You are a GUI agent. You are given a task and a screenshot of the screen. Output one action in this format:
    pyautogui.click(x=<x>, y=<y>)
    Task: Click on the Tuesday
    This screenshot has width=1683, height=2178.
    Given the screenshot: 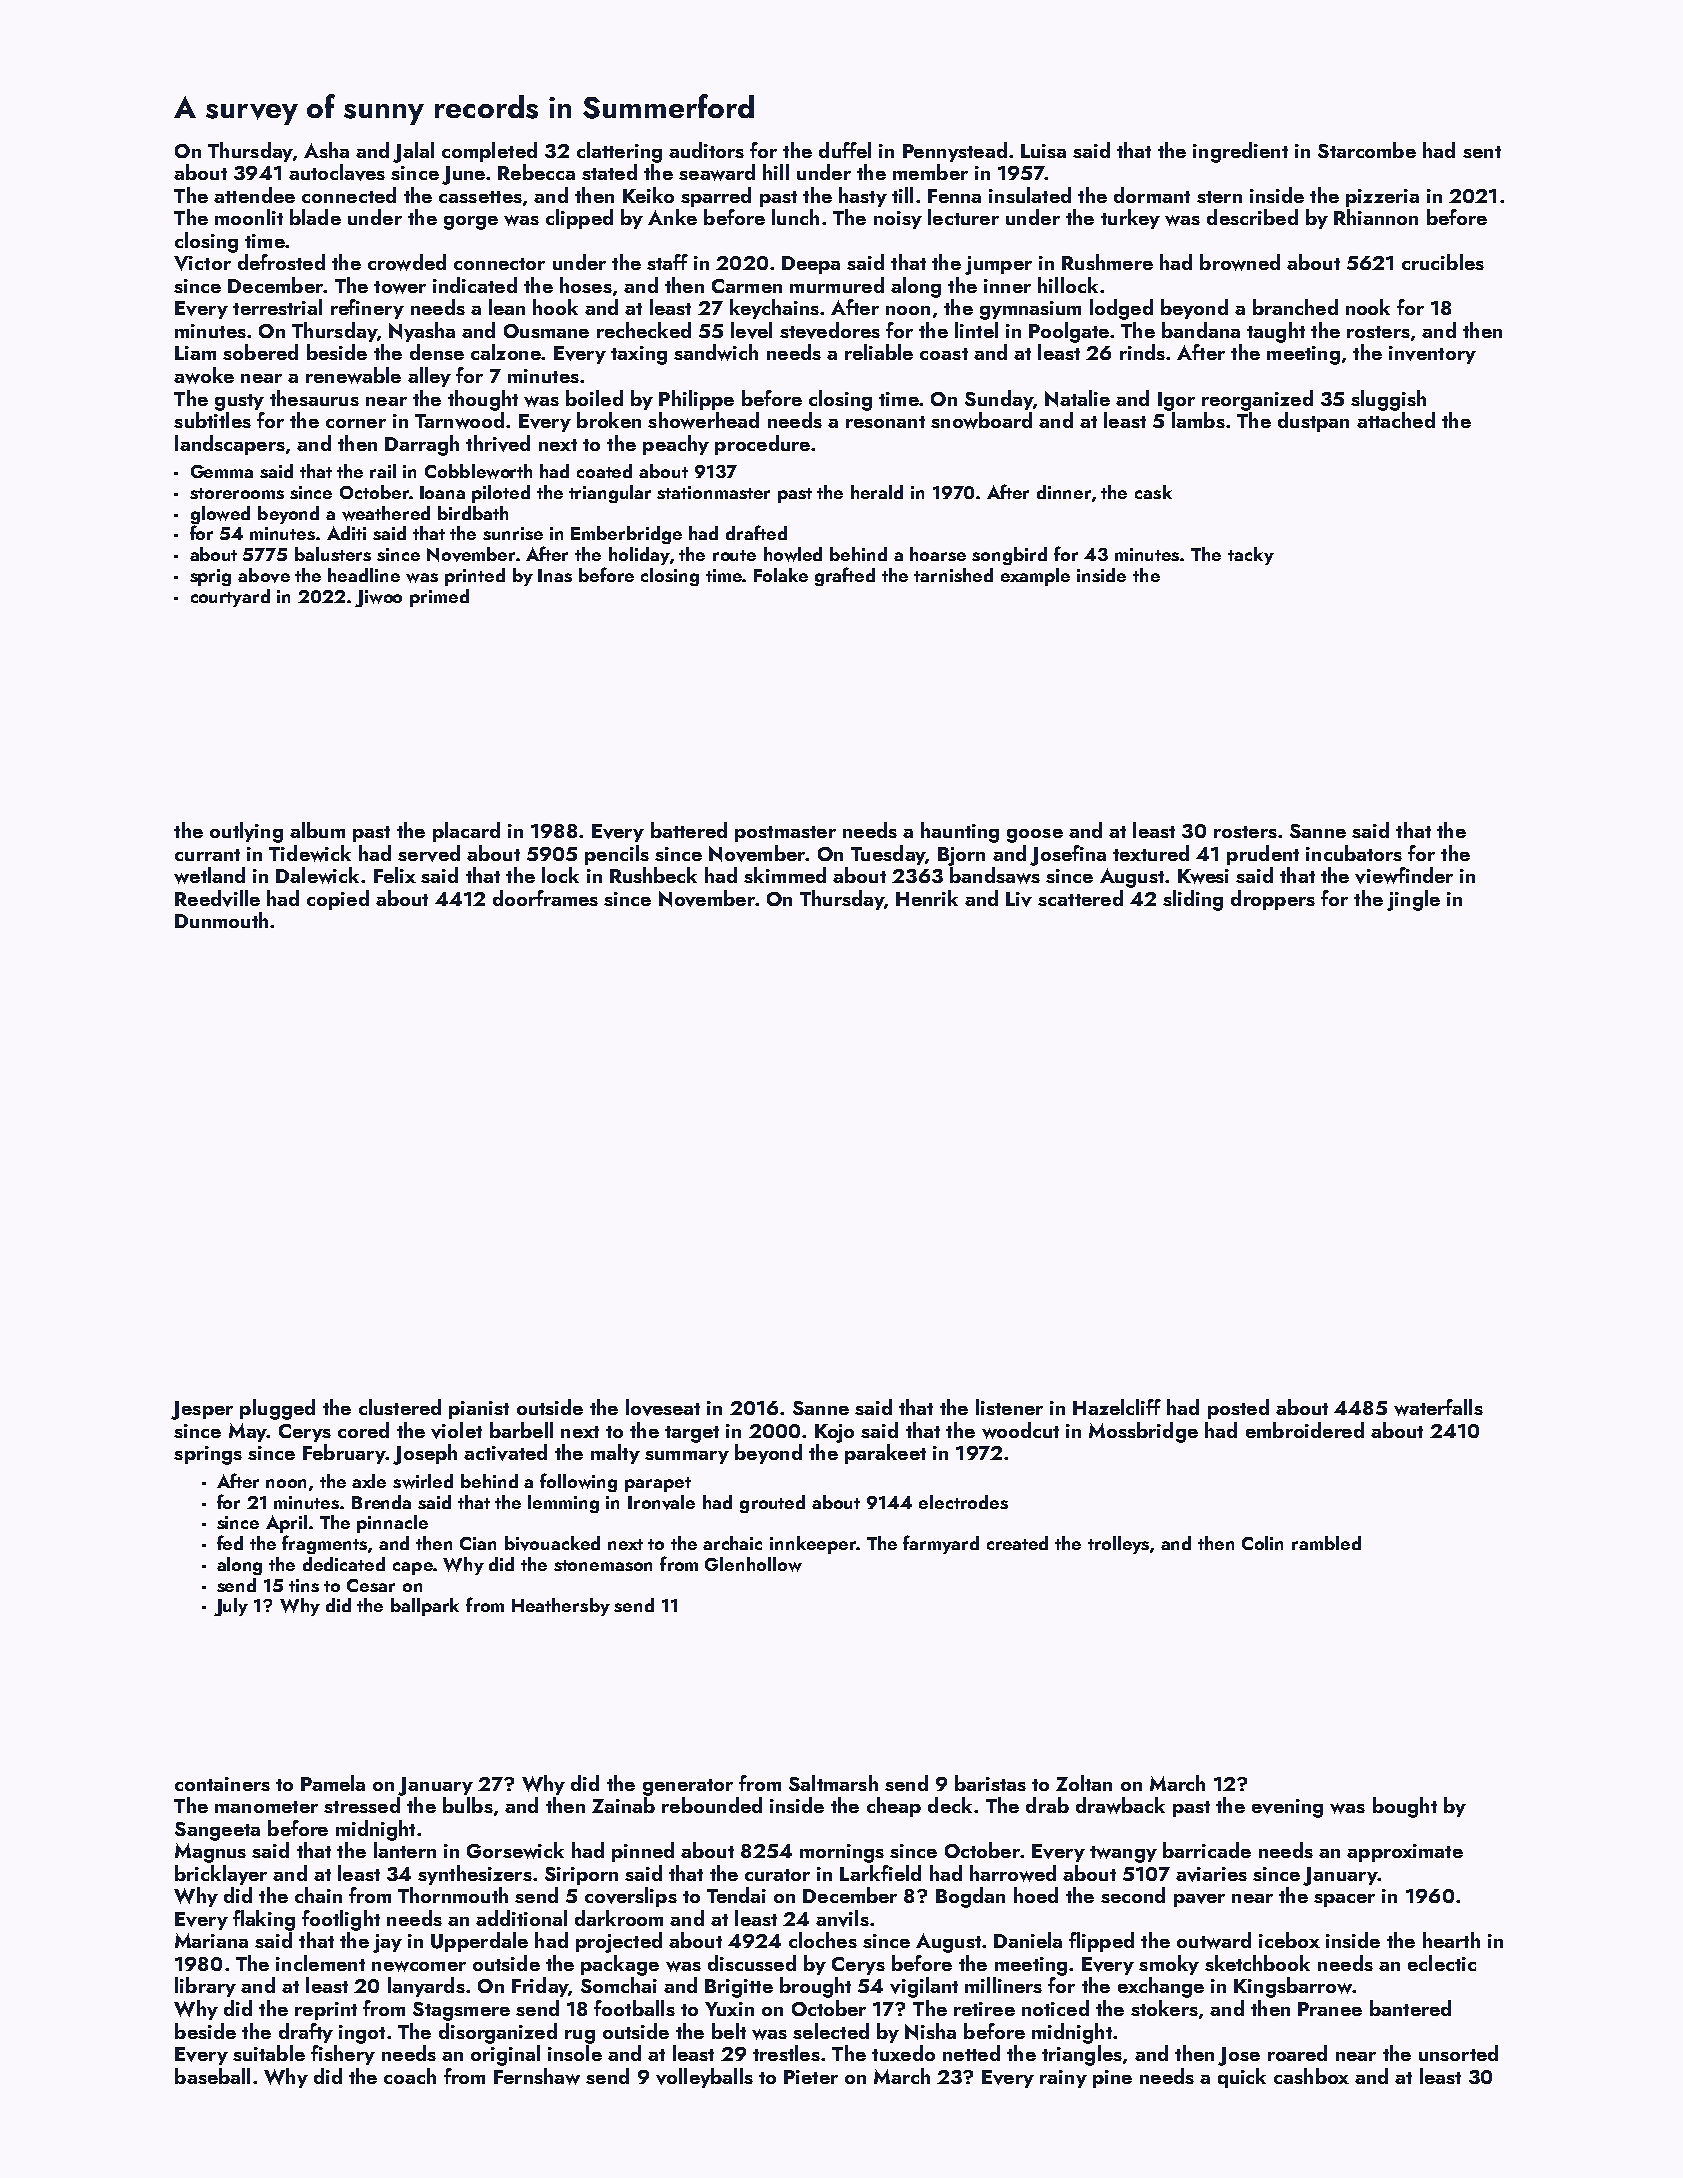 What is the action you would take?
    pyautogui.click(x=888, y=855)
